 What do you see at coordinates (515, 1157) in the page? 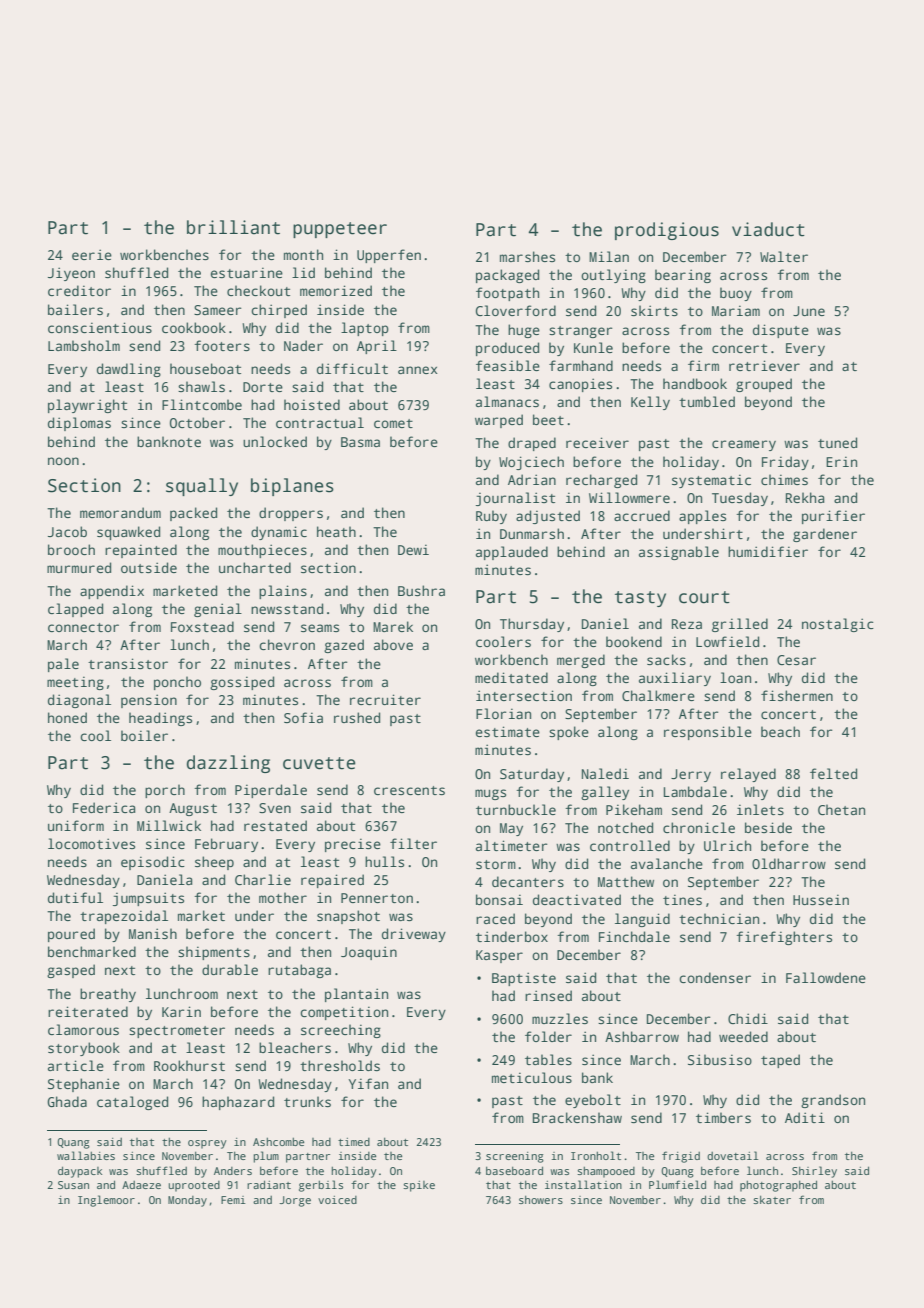
I see `screening` at bounding box center [515, 1157].
